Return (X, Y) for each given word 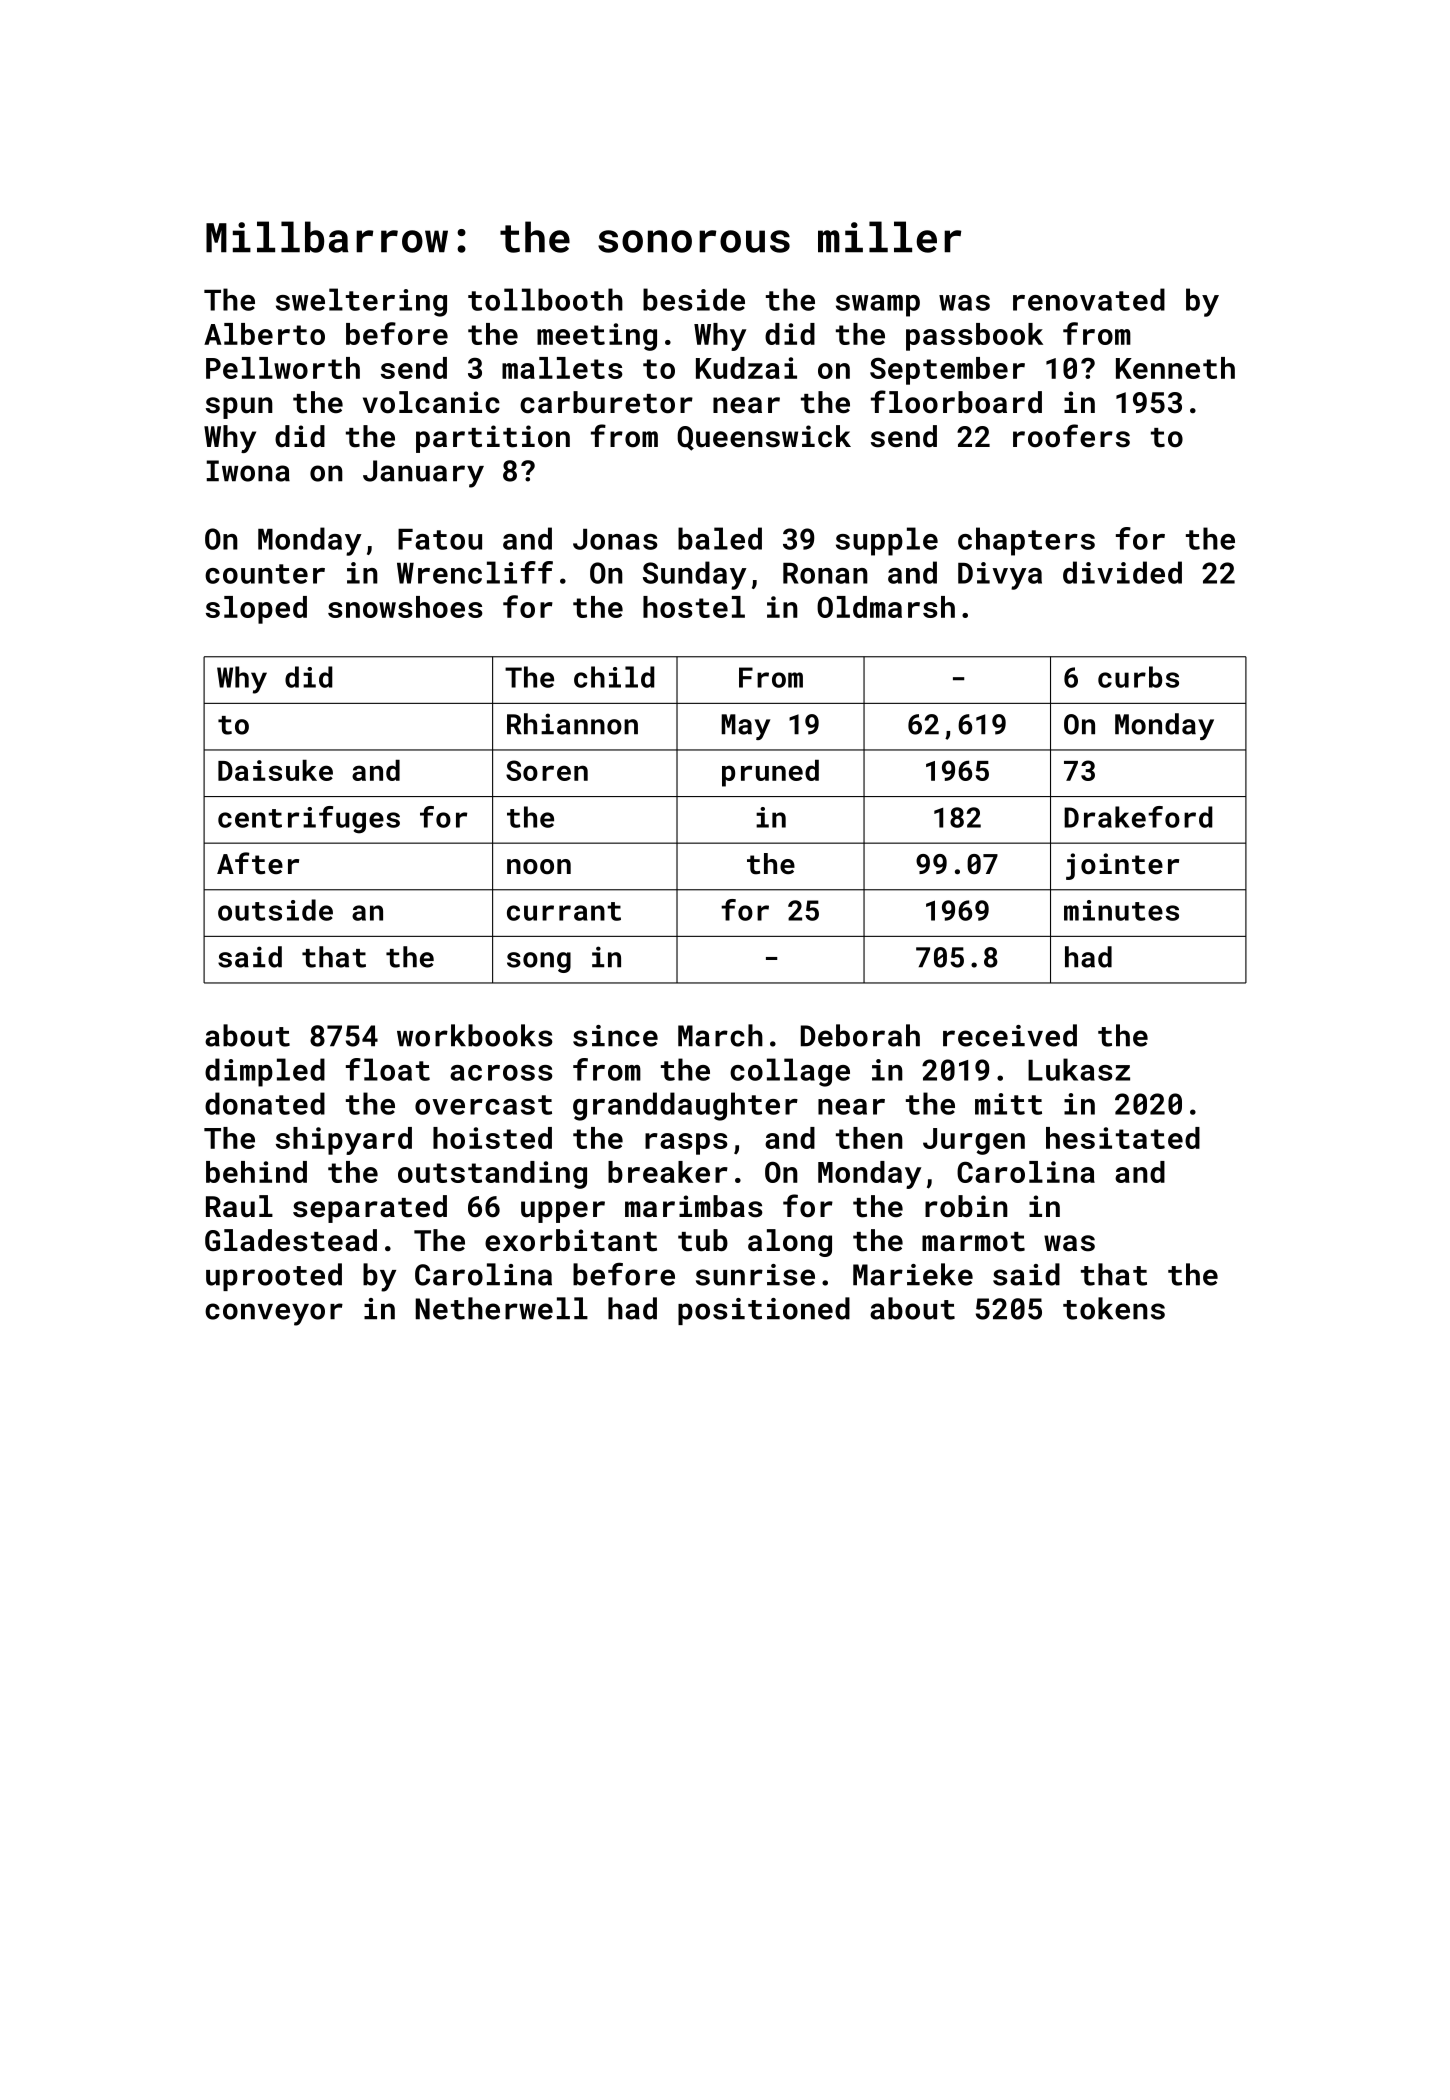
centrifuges (309, 820)
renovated (1089, 299)
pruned (770, 773)
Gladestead (291, 1240)
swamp (878, 306)
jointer (1122, 866)
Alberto (264, 334)
